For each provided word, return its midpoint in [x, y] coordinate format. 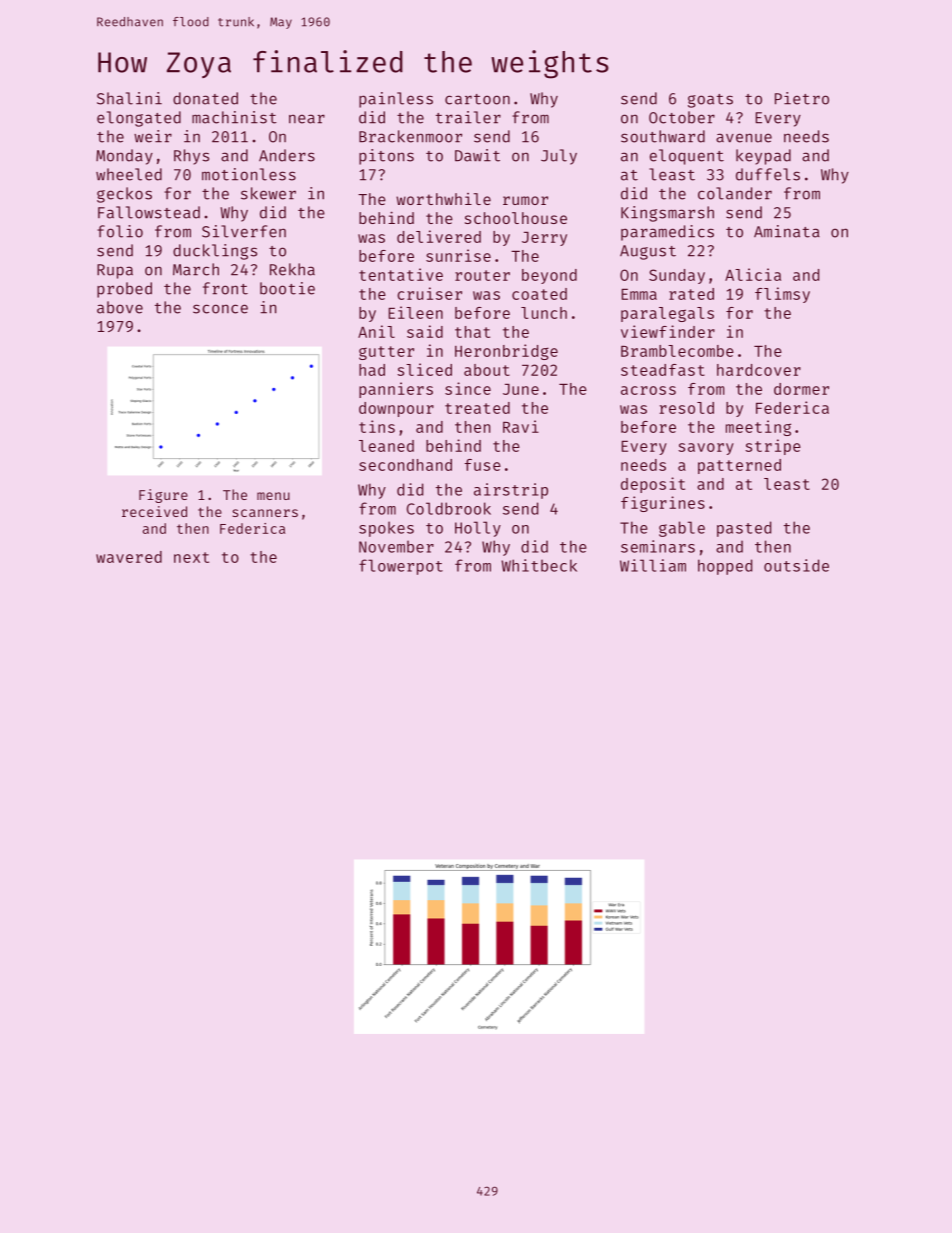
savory [706, 449]
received [154, 511]
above [120, 307]
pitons [386, 157]
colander [735, 193]
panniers [396, 390]
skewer [268, 193]
